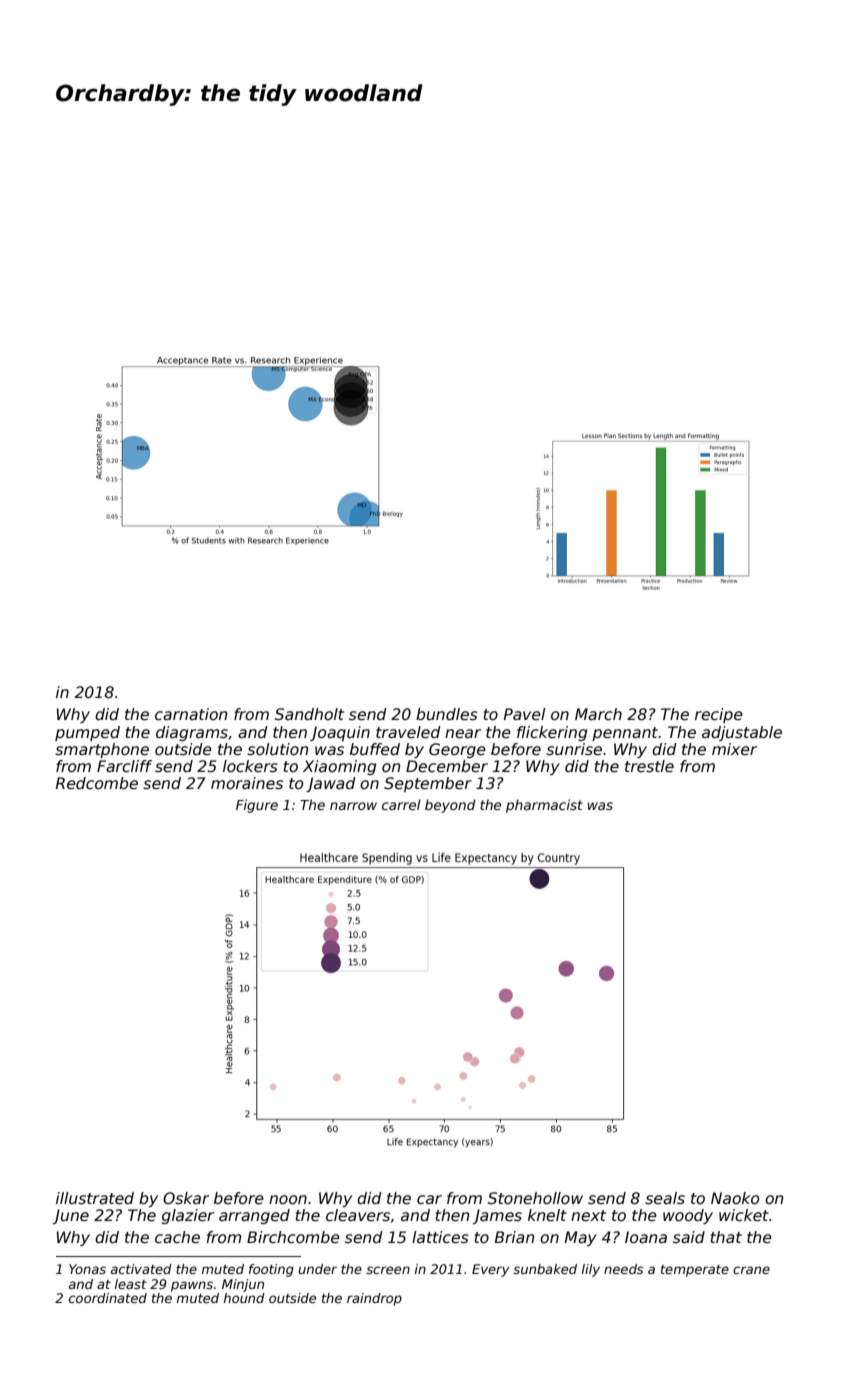  What do you see at coordinates (646, 1237) in the page?
I see `Ioana` at bounding box center [646, 1237].
